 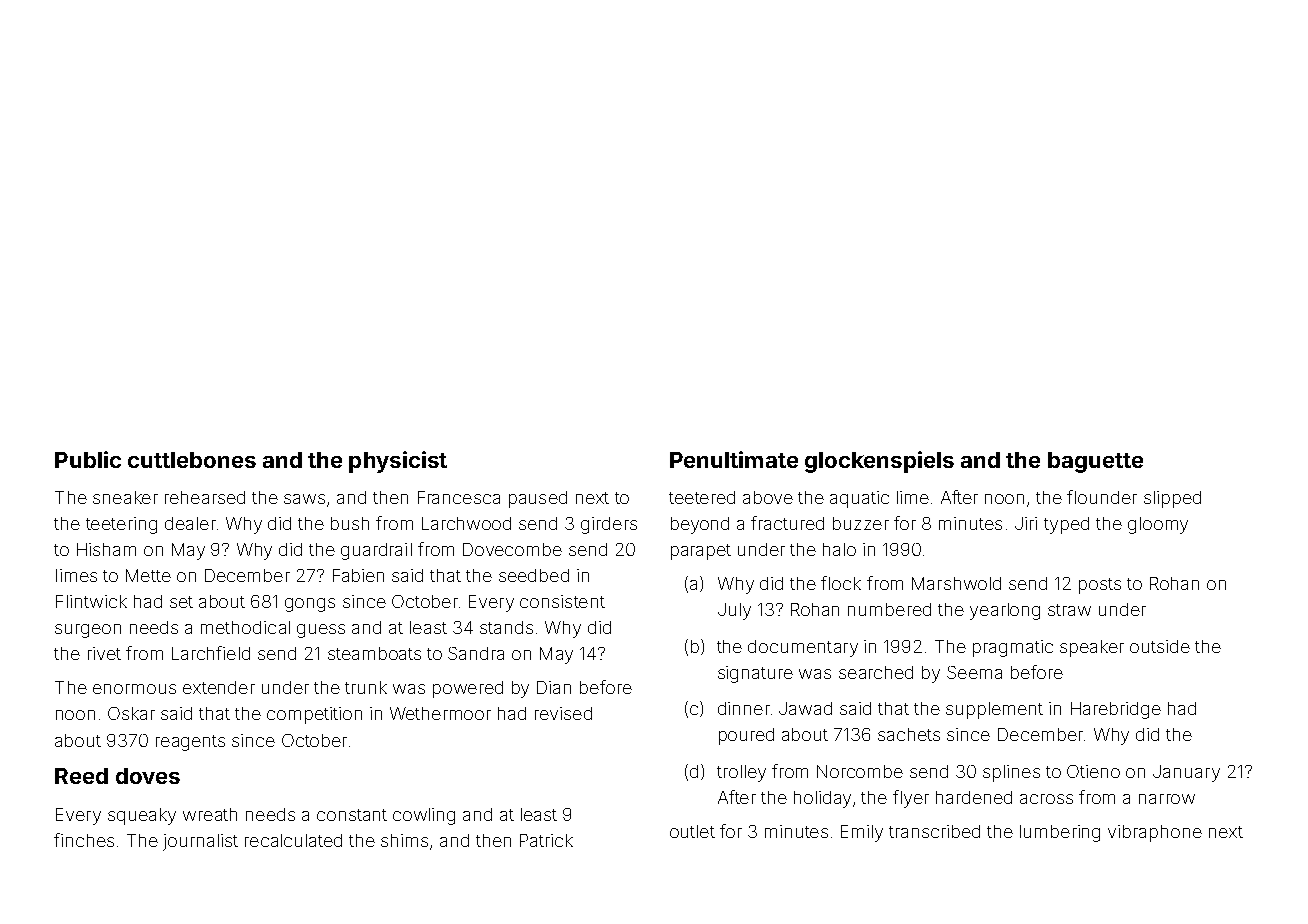 I want to click on supplement, so click(x=994, y=710).
